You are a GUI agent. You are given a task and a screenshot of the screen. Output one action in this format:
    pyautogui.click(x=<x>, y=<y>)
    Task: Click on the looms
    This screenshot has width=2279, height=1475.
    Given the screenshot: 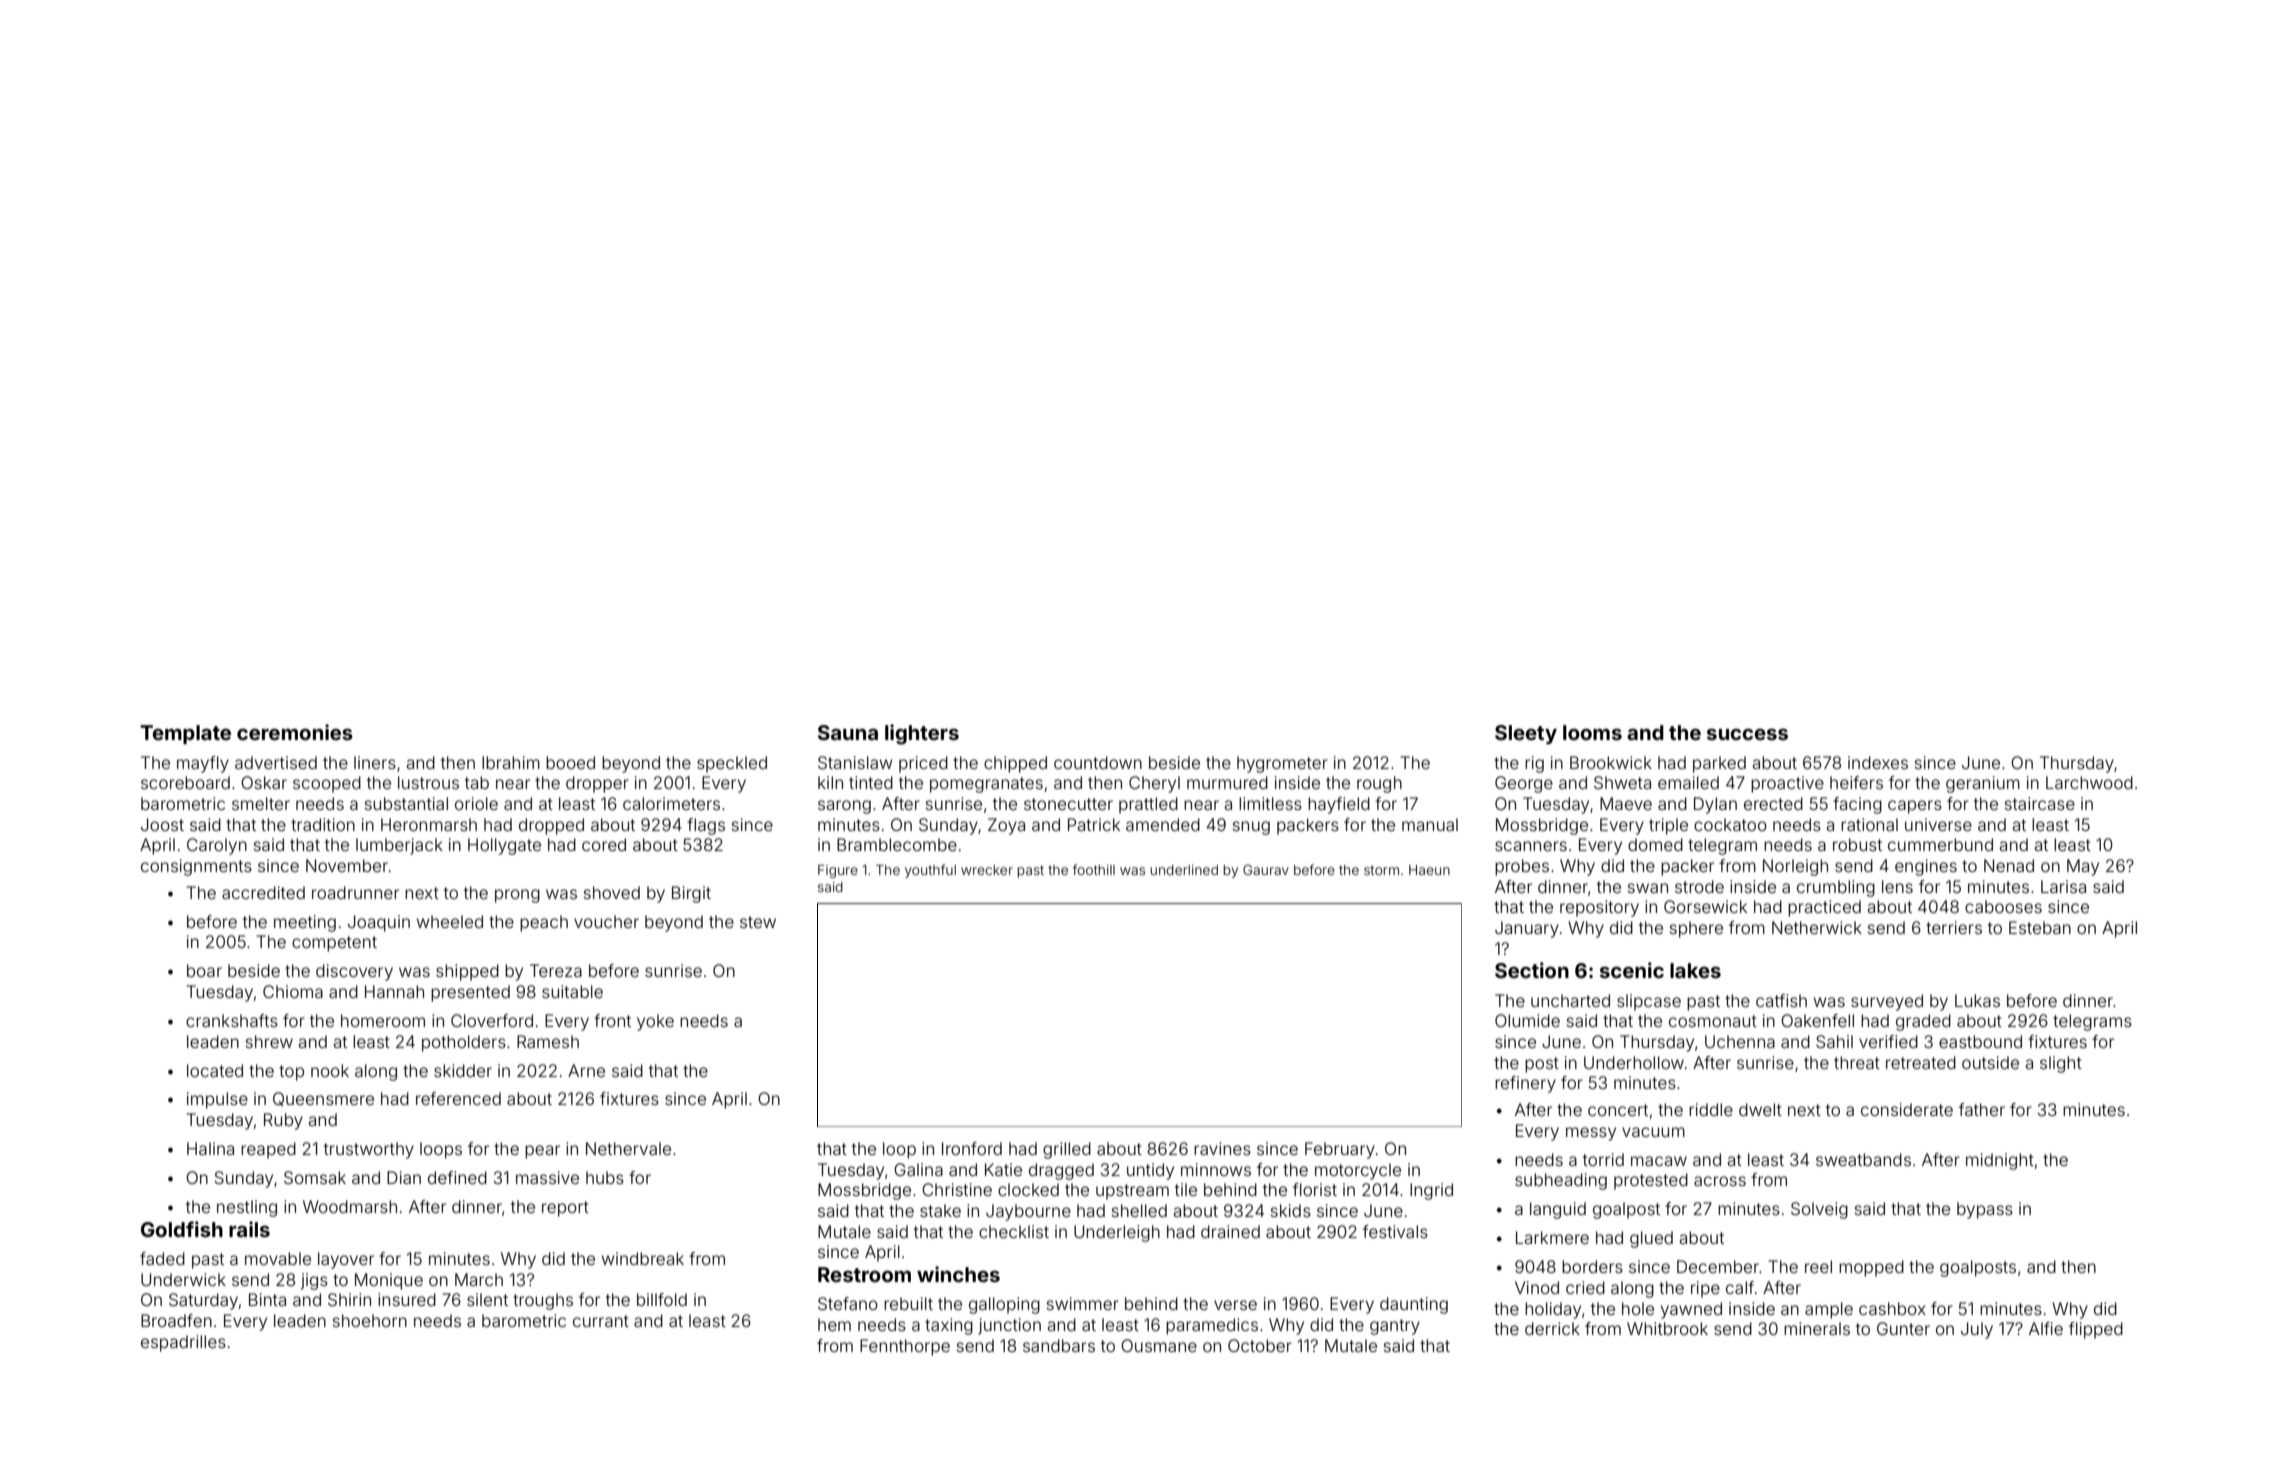 What is the action you would take?
    pyautogui.click(x=1592, y=732)
